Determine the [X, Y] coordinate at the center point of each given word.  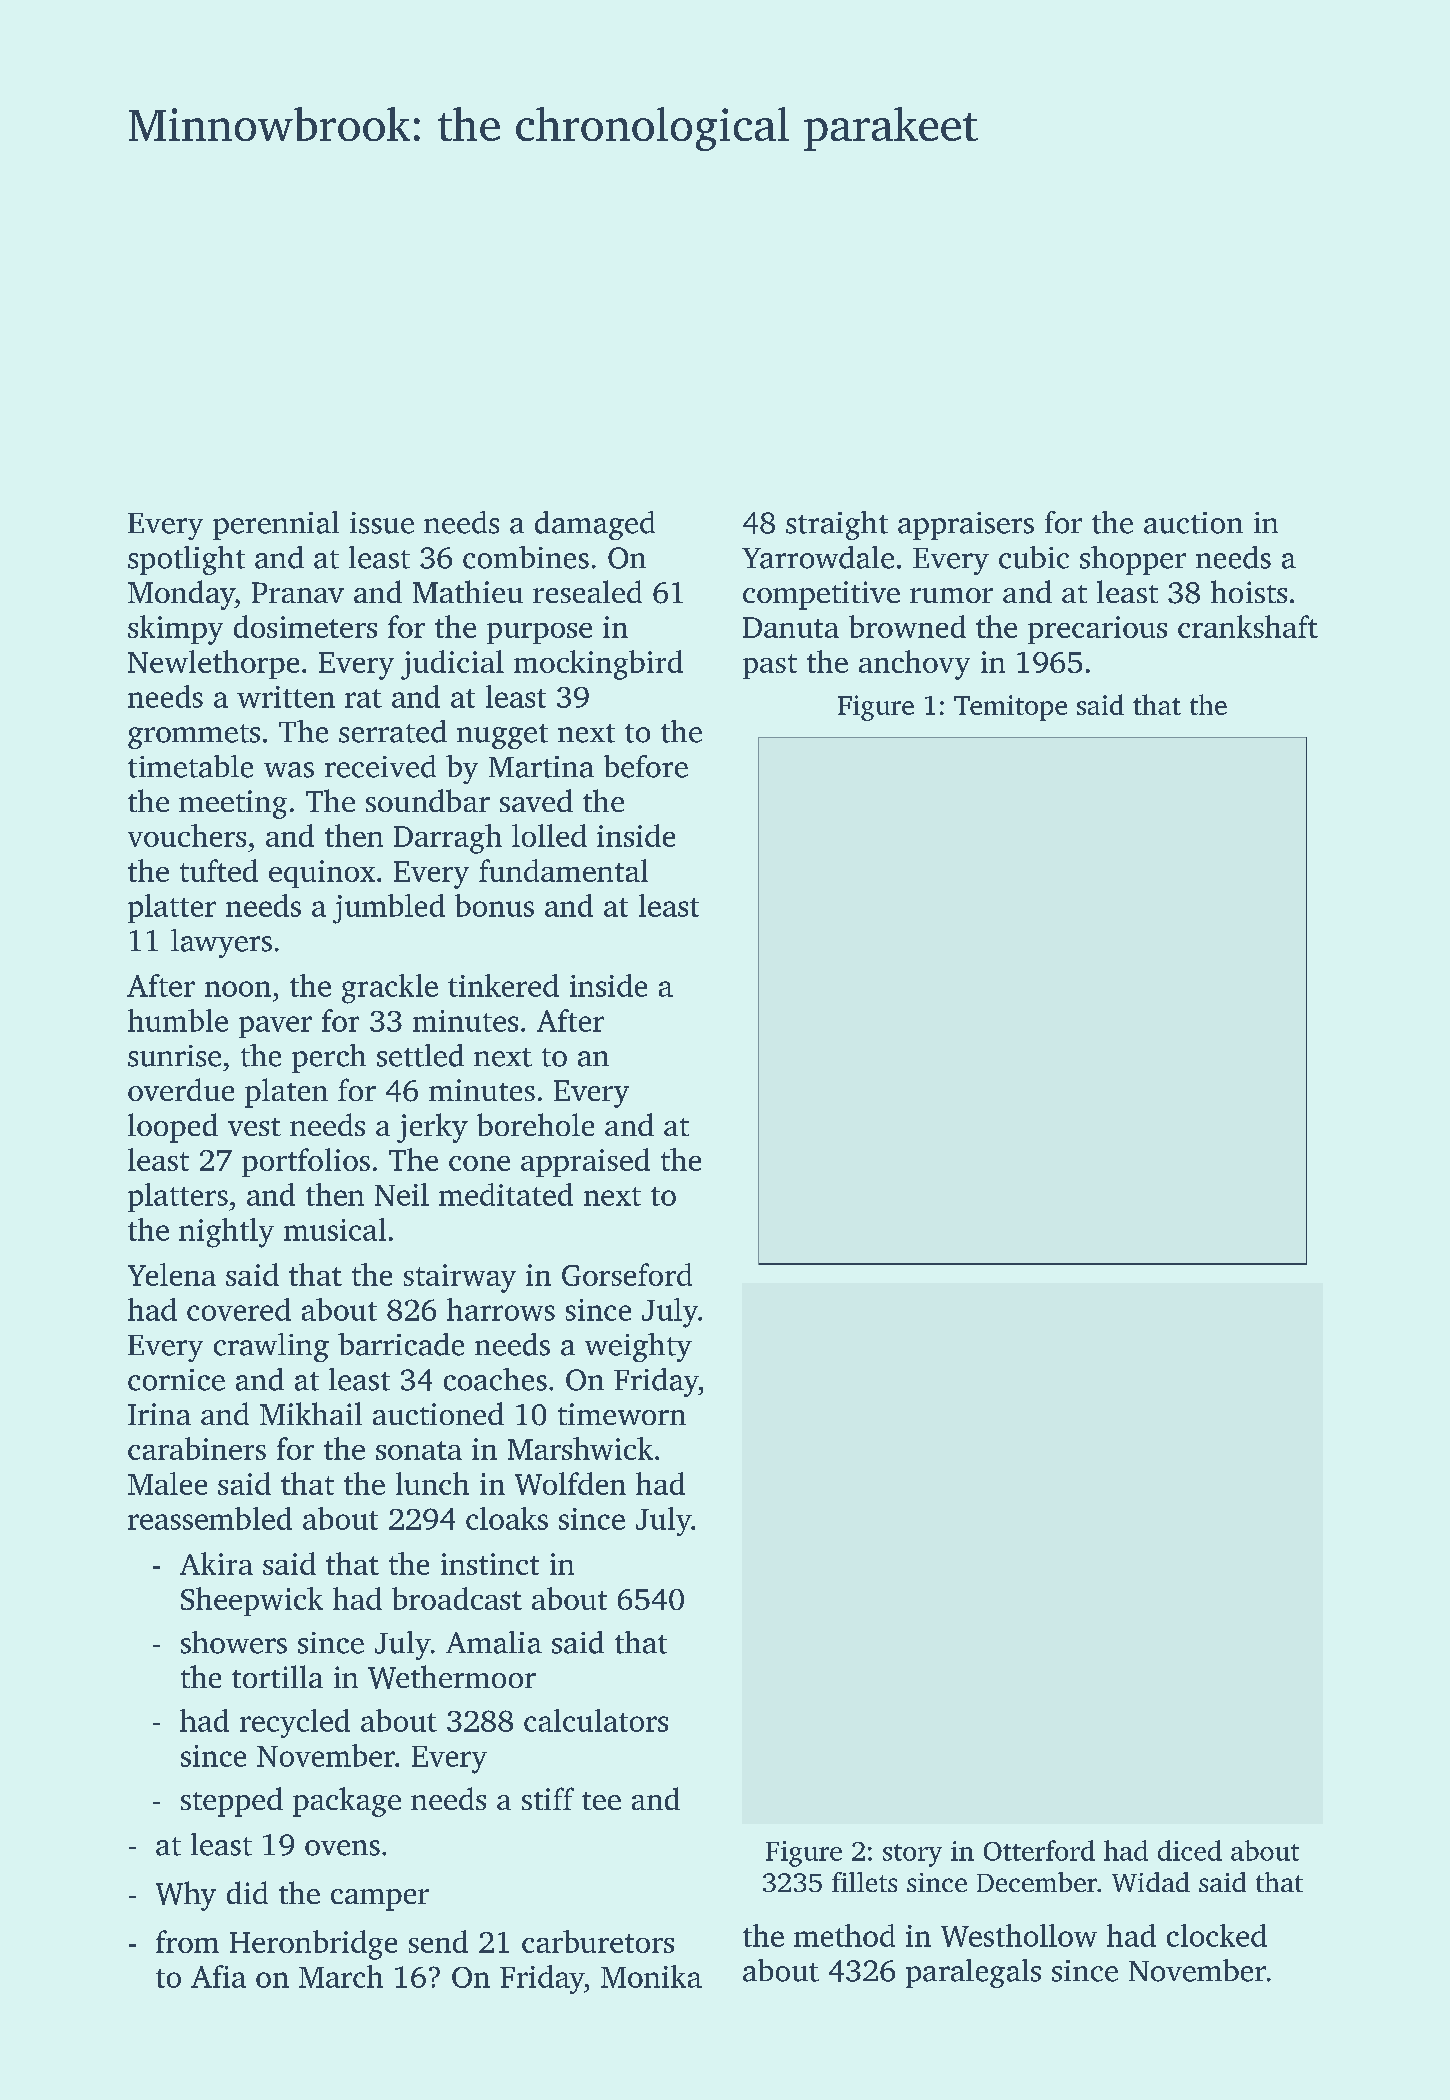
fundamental [563, 870]
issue [382, 523]
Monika [651, 1976]
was [289, 770]
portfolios [306, 1162]
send [438, 1941]
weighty [638, 1347]
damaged [595, 525]
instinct [490, 1564]
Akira [216, 1563]
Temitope [1010, 708]
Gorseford [627, 1274]
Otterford [1039, 1850]
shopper [1133, 560]
